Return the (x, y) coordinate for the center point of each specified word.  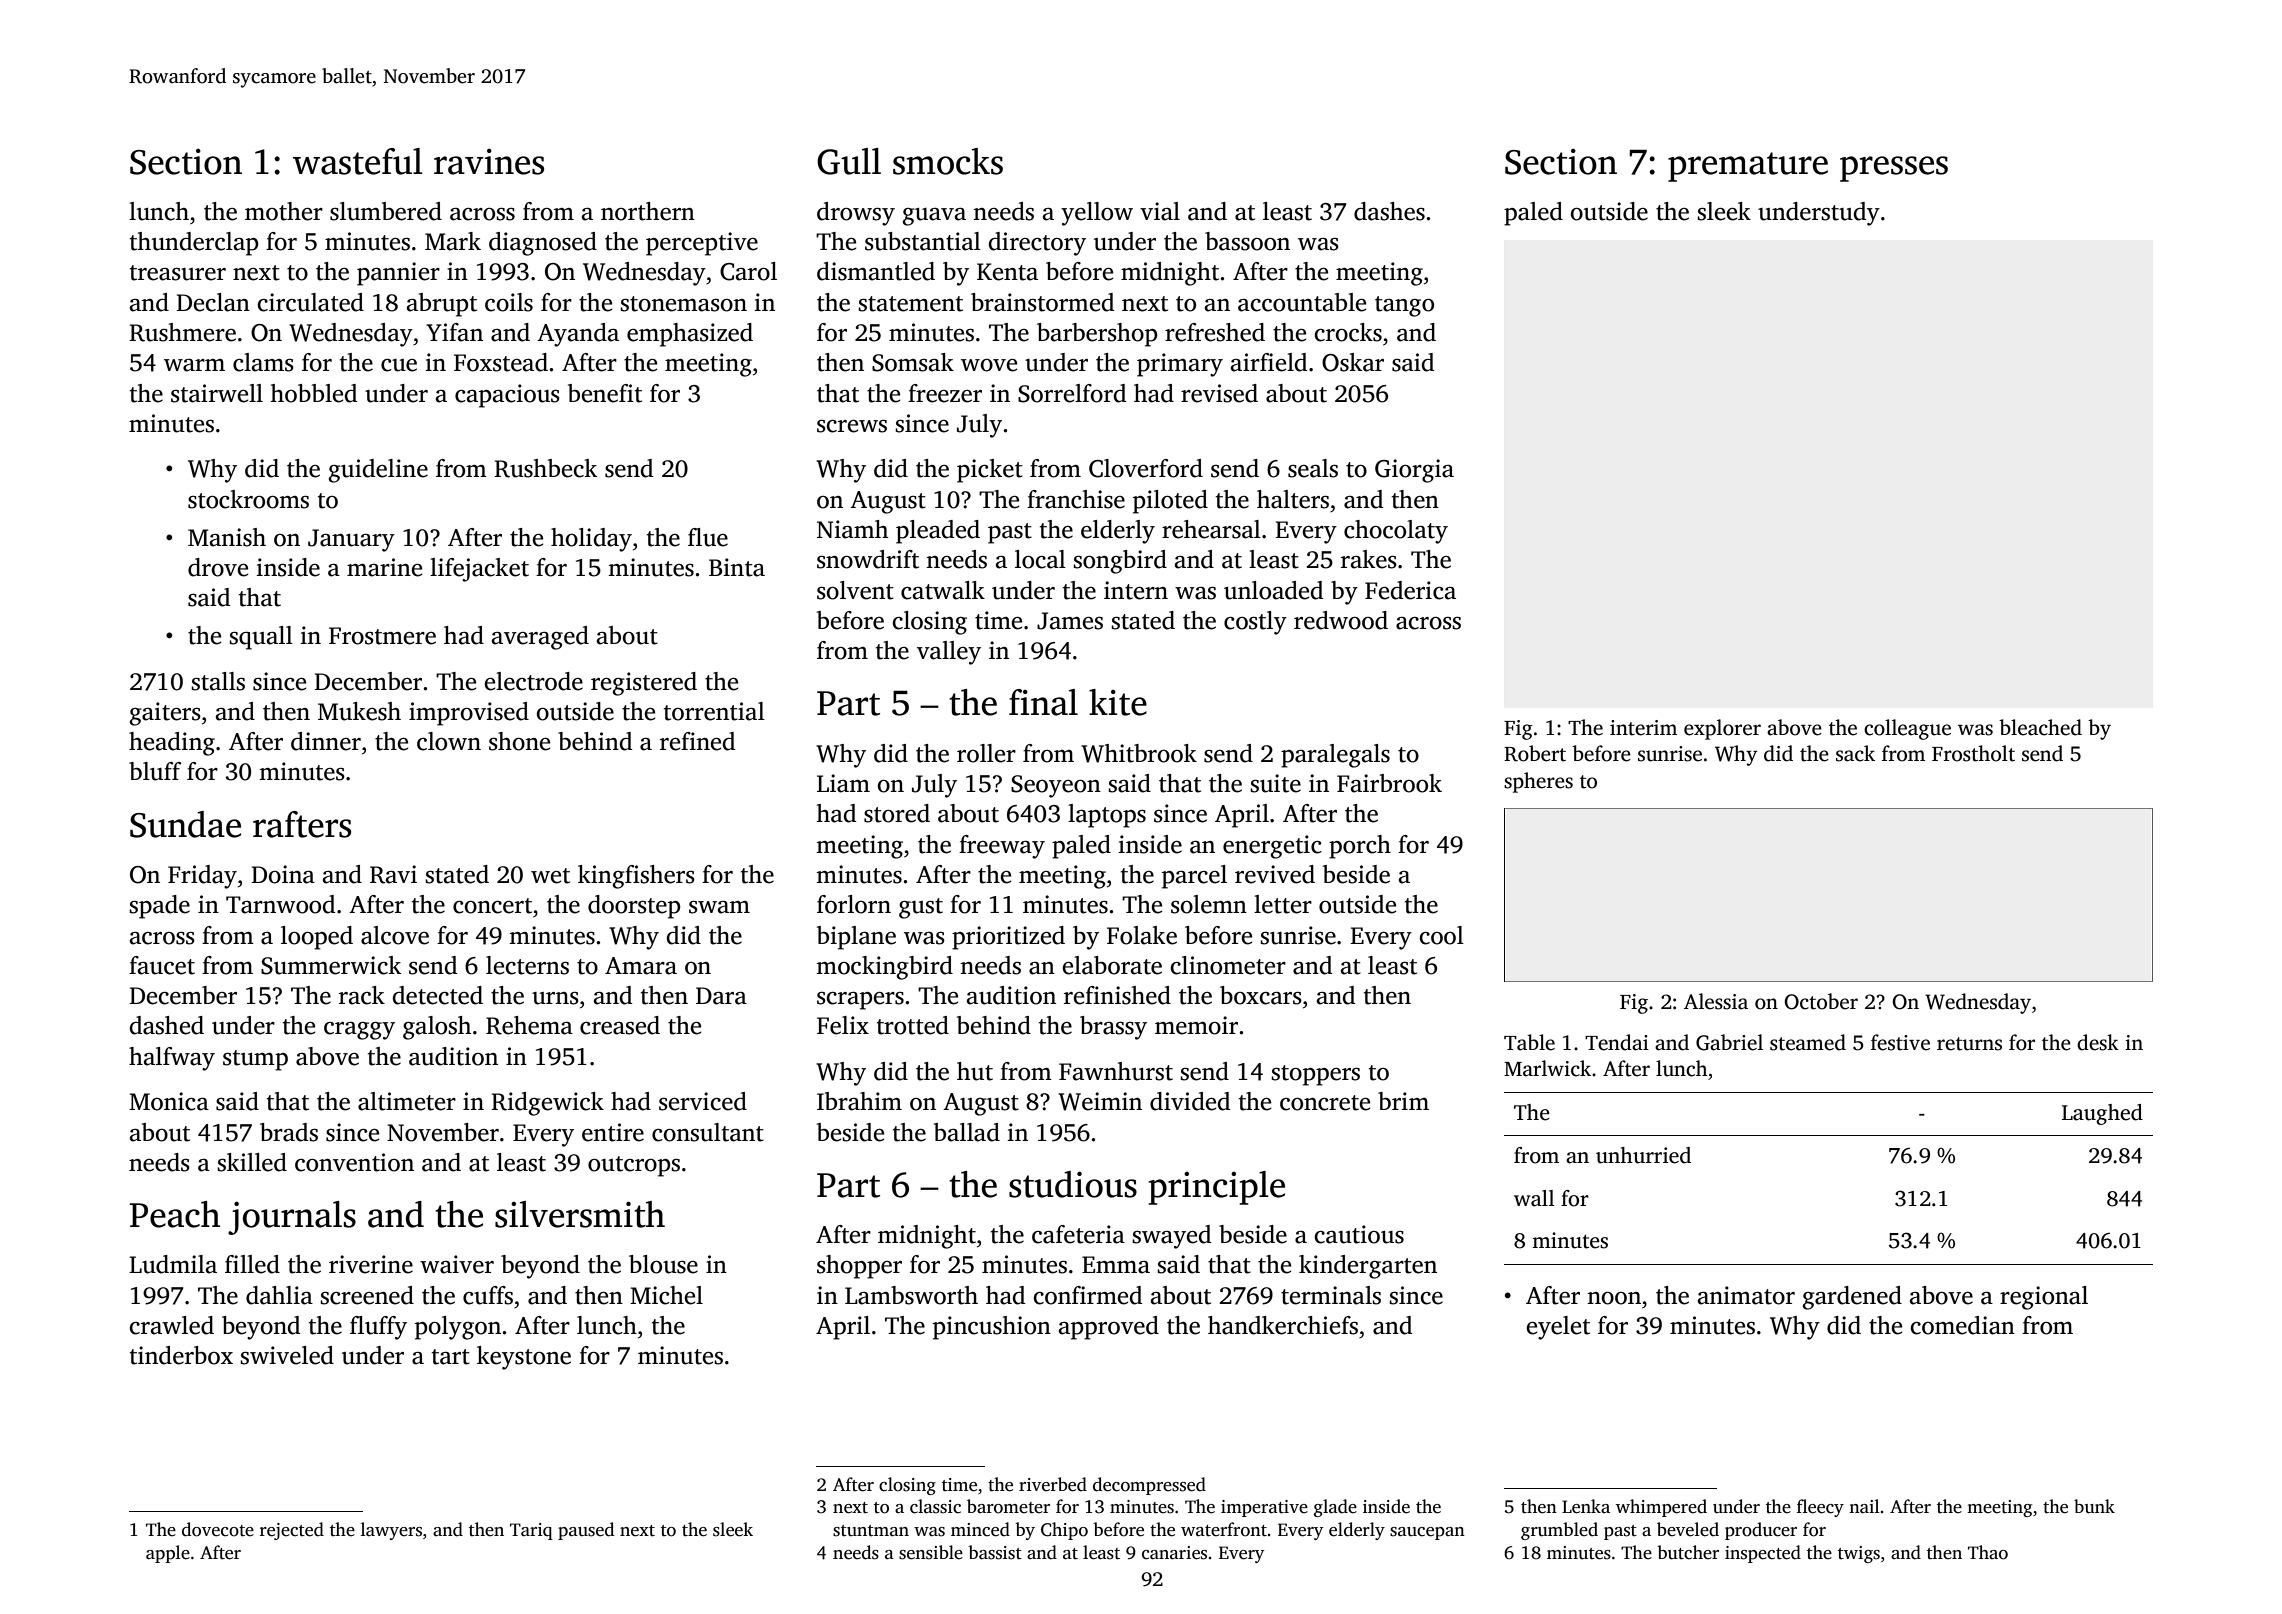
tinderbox (181, 1355)
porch (1360, 847)
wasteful (358, 161)
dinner (326, 741)
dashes (1389, 211)
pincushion (992, 1328)
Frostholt (1973, 753)
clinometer (1228, 965)
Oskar (1353, 362)
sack (1855, 753)
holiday (591, 540)
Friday (202, 877)
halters (1293, 499)
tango (1404, 306)
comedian (1962, 1325)
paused (586, 1531)
